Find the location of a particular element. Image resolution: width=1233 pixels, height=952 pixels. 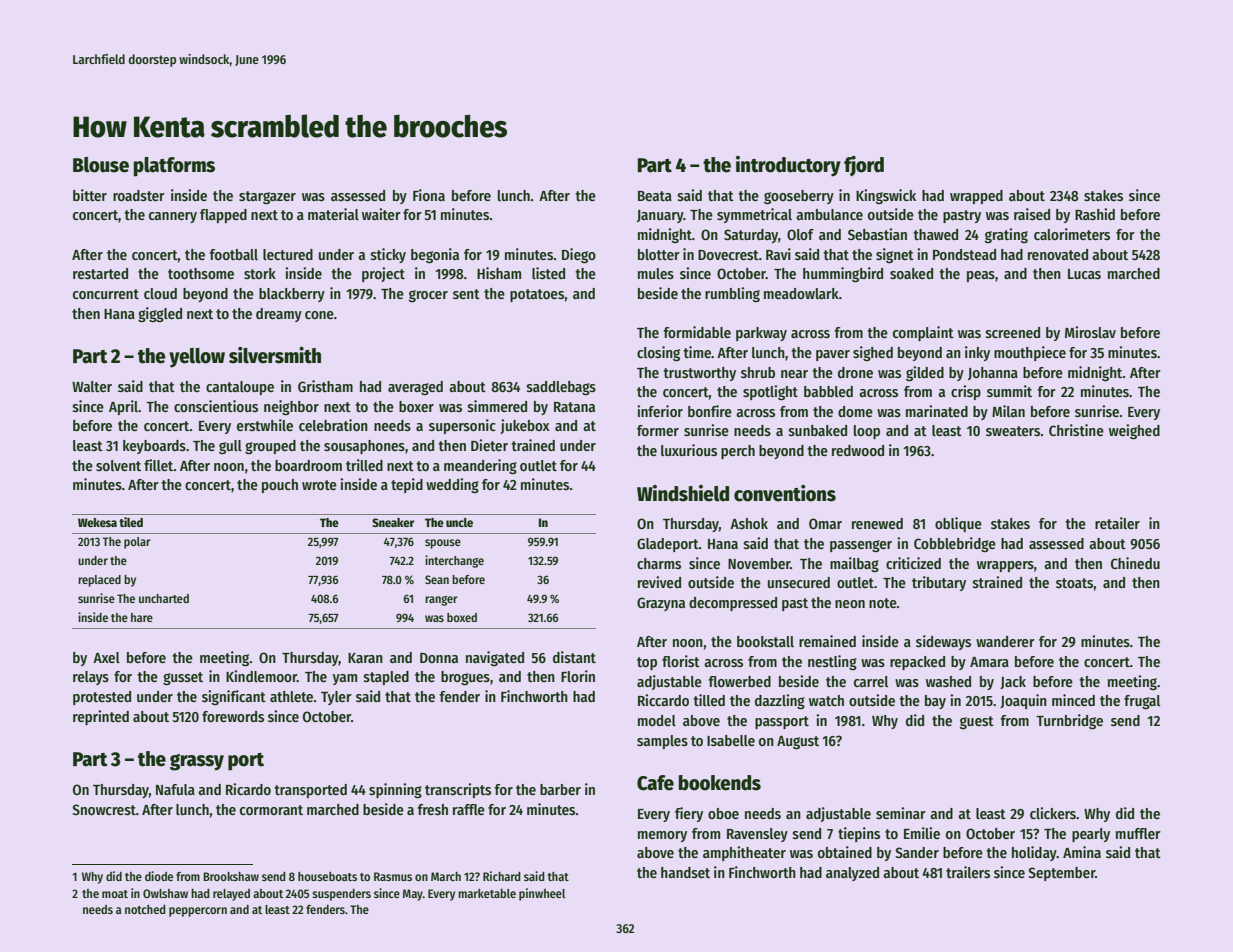

luxurious is located at coordinates (689, 450).
